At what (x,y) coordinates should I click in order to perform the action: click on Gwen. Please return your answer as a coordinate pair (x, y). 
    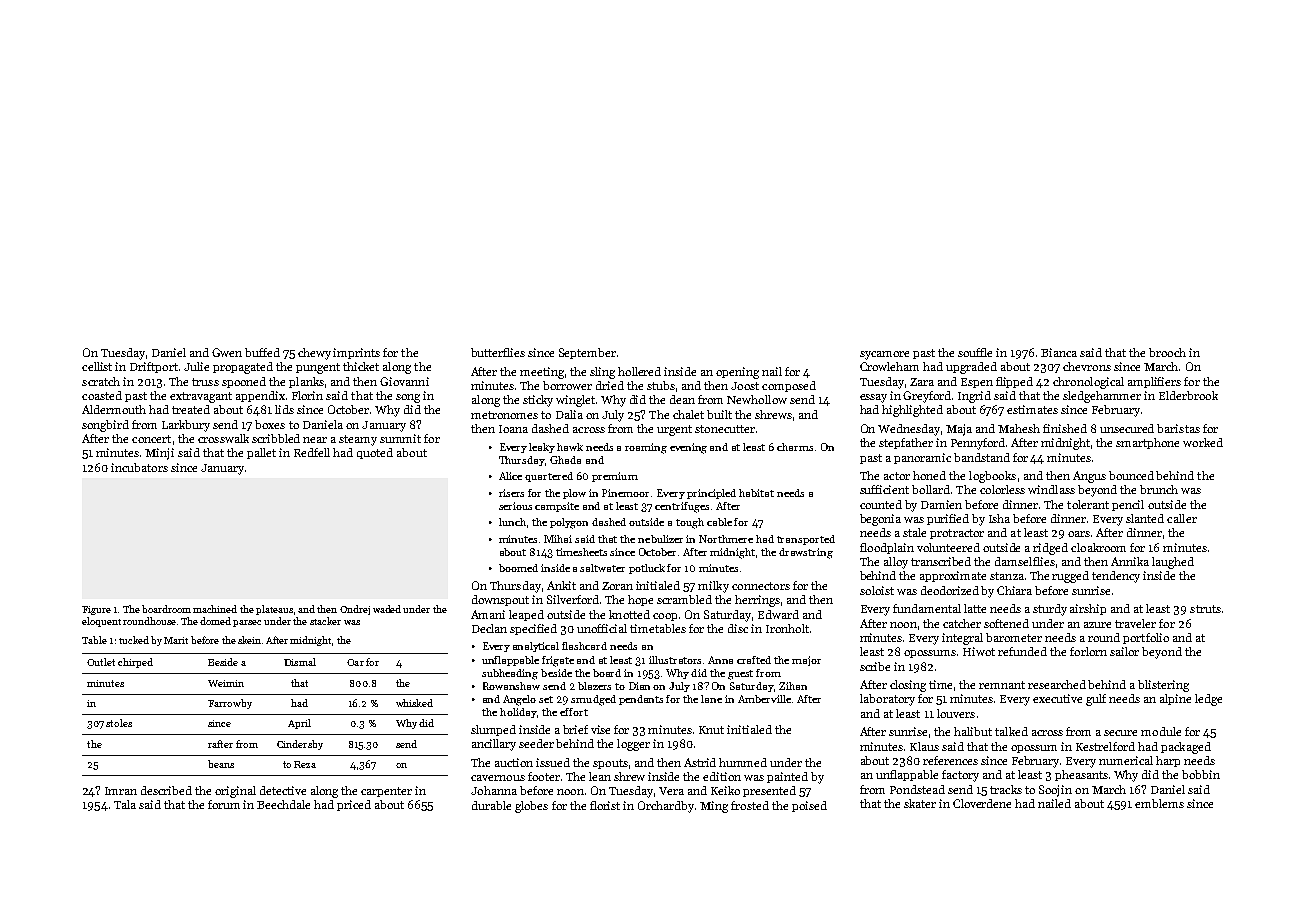
    Looking at the image, I should click on (227, 352).
